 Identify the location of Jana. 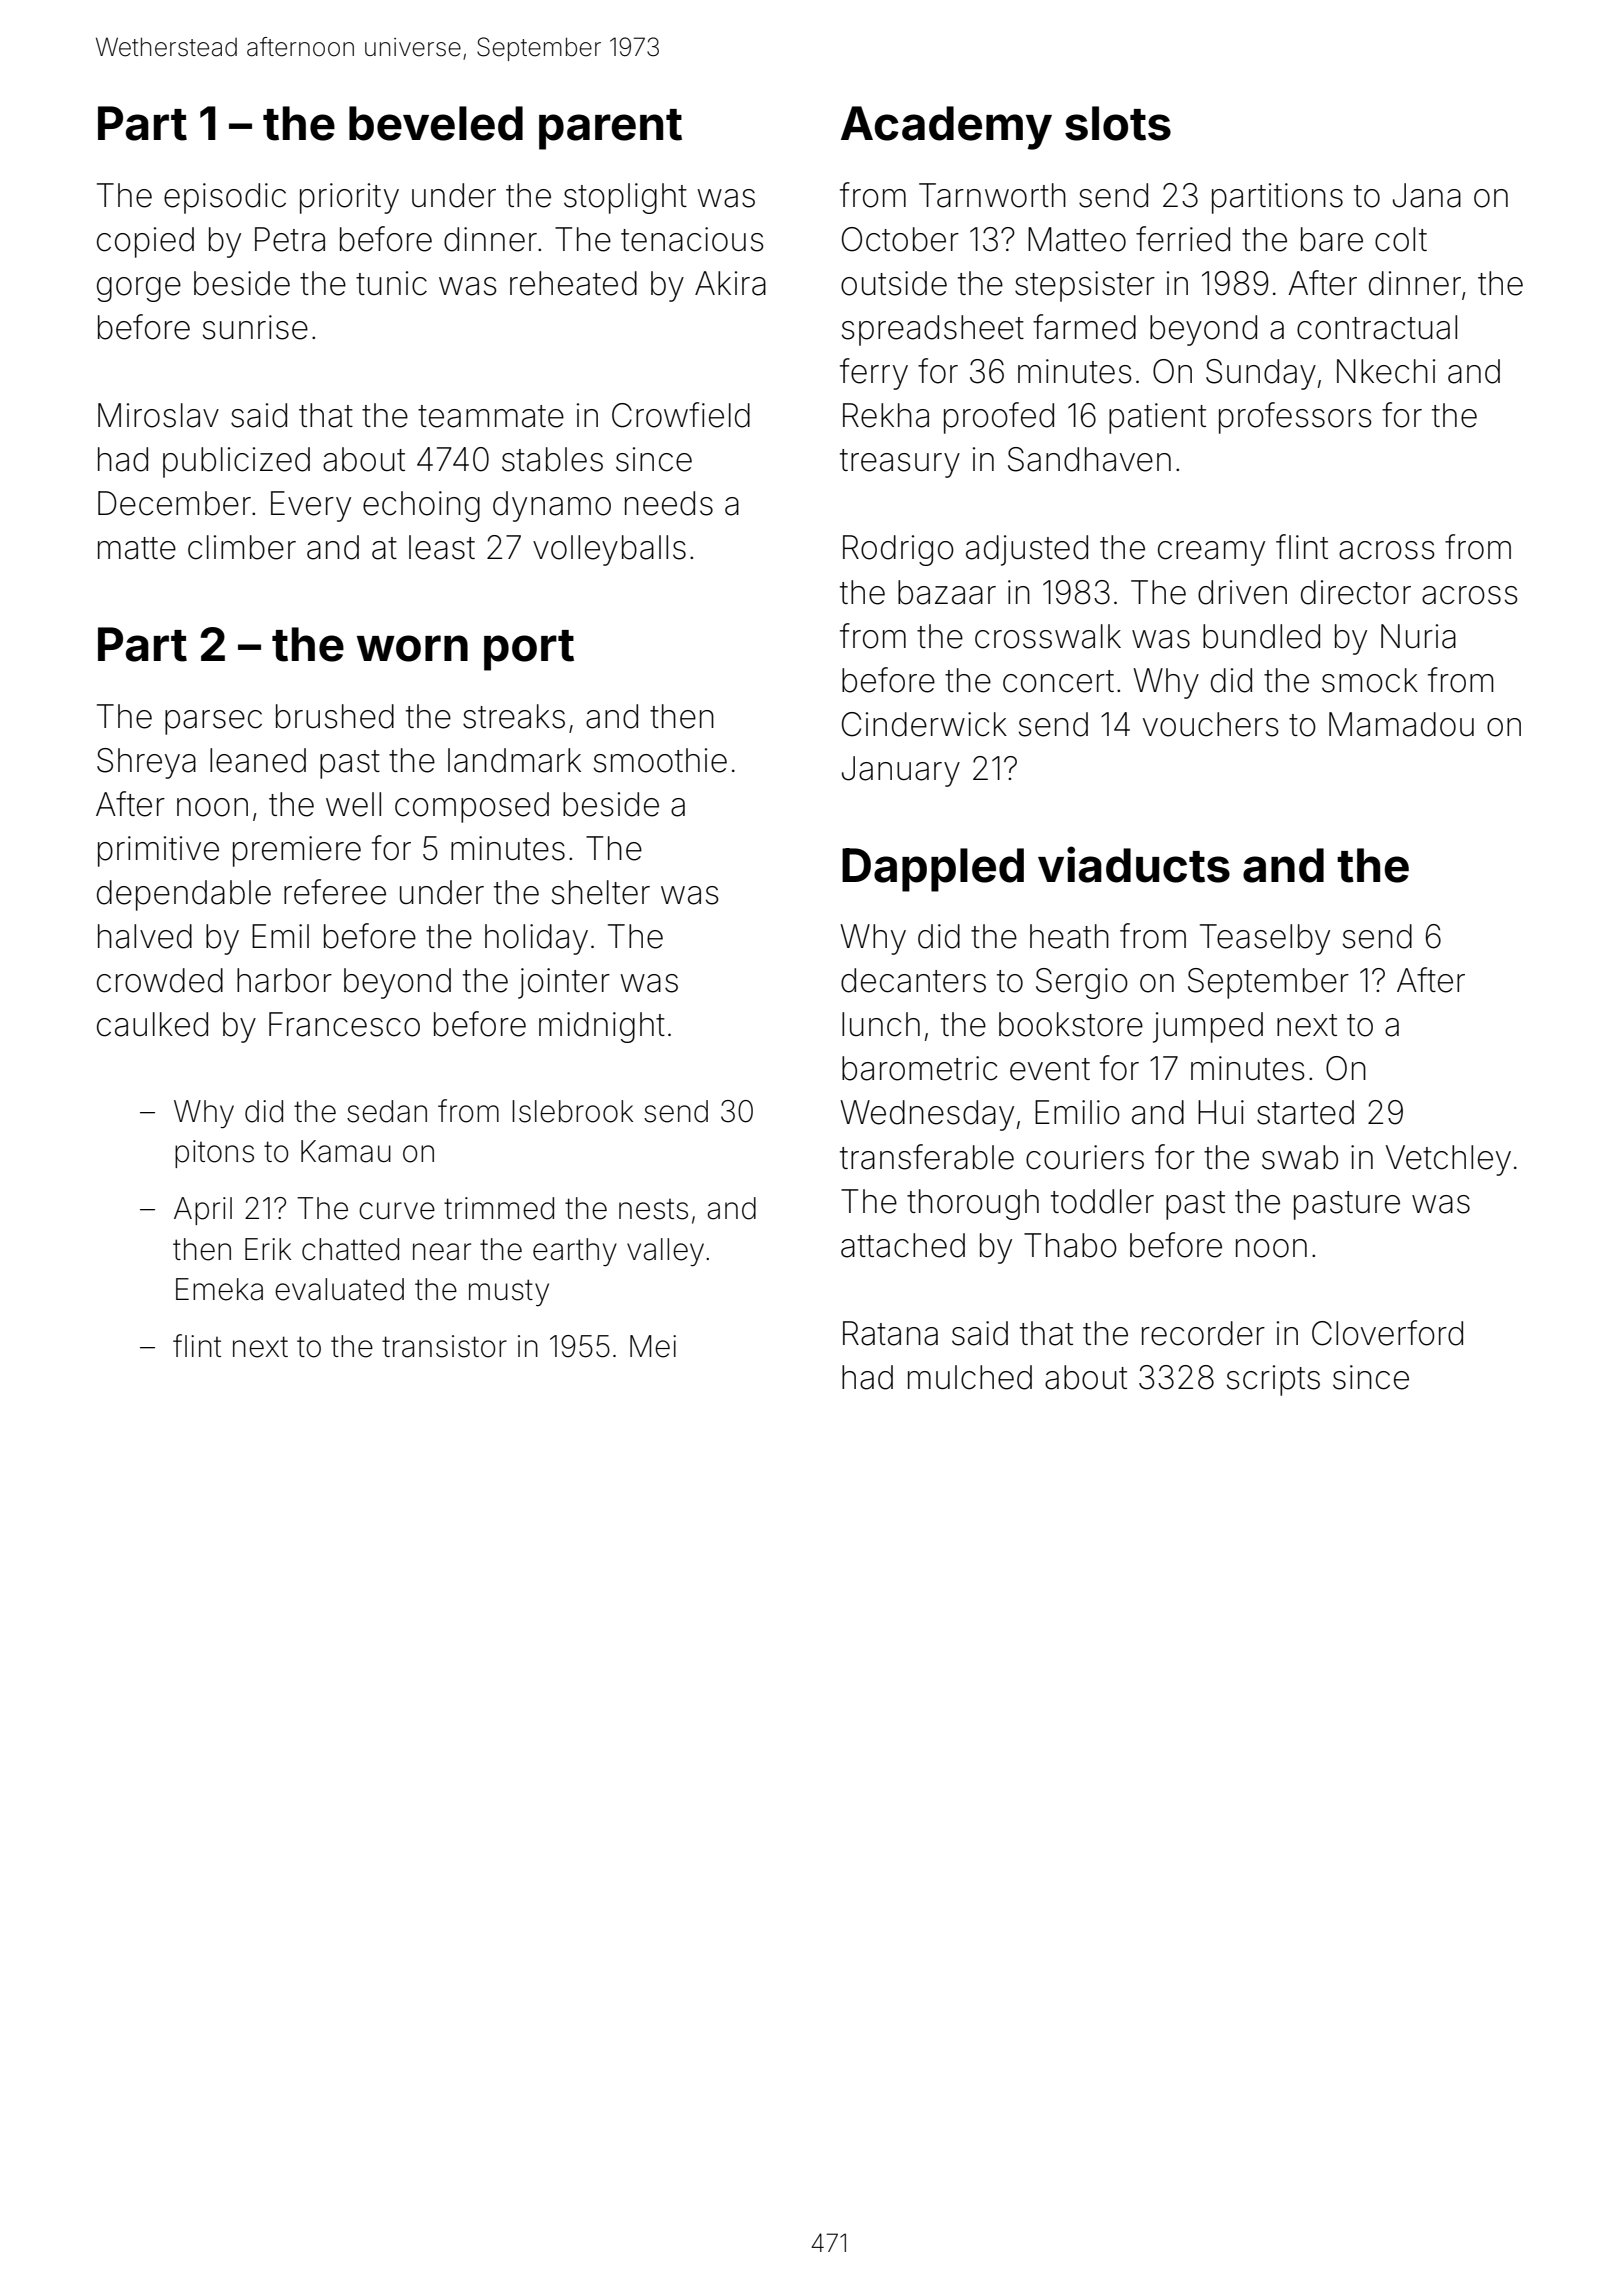
(1427, 195).
